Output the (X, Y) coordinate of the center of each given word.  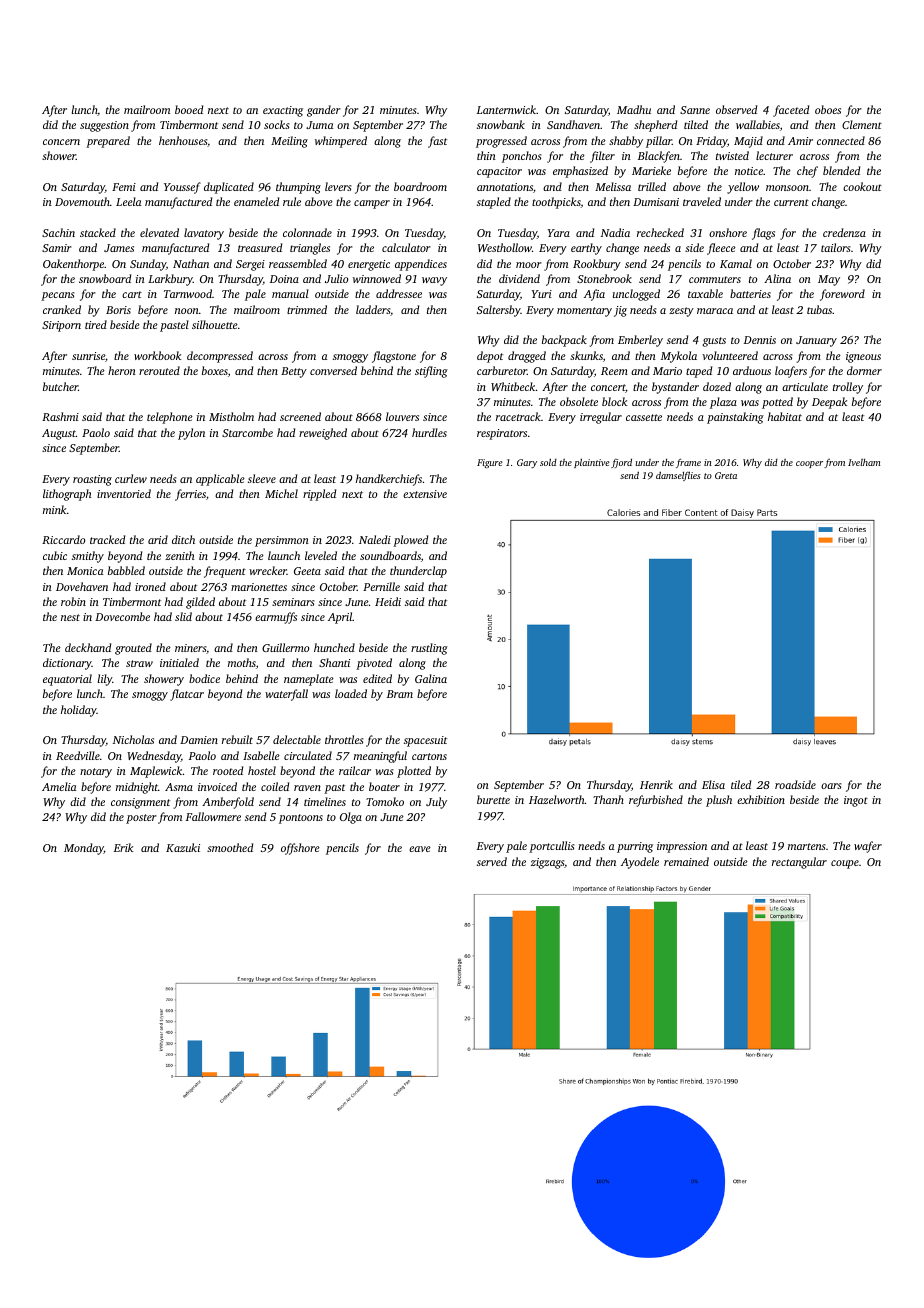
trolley (848, 388)
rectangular (799, 863)
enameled (256, 201)
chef (807, 172)
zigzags (548, 863)
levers (338, 186)
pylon (191, 434)
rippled (319, 495)
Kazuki (183, 847)
